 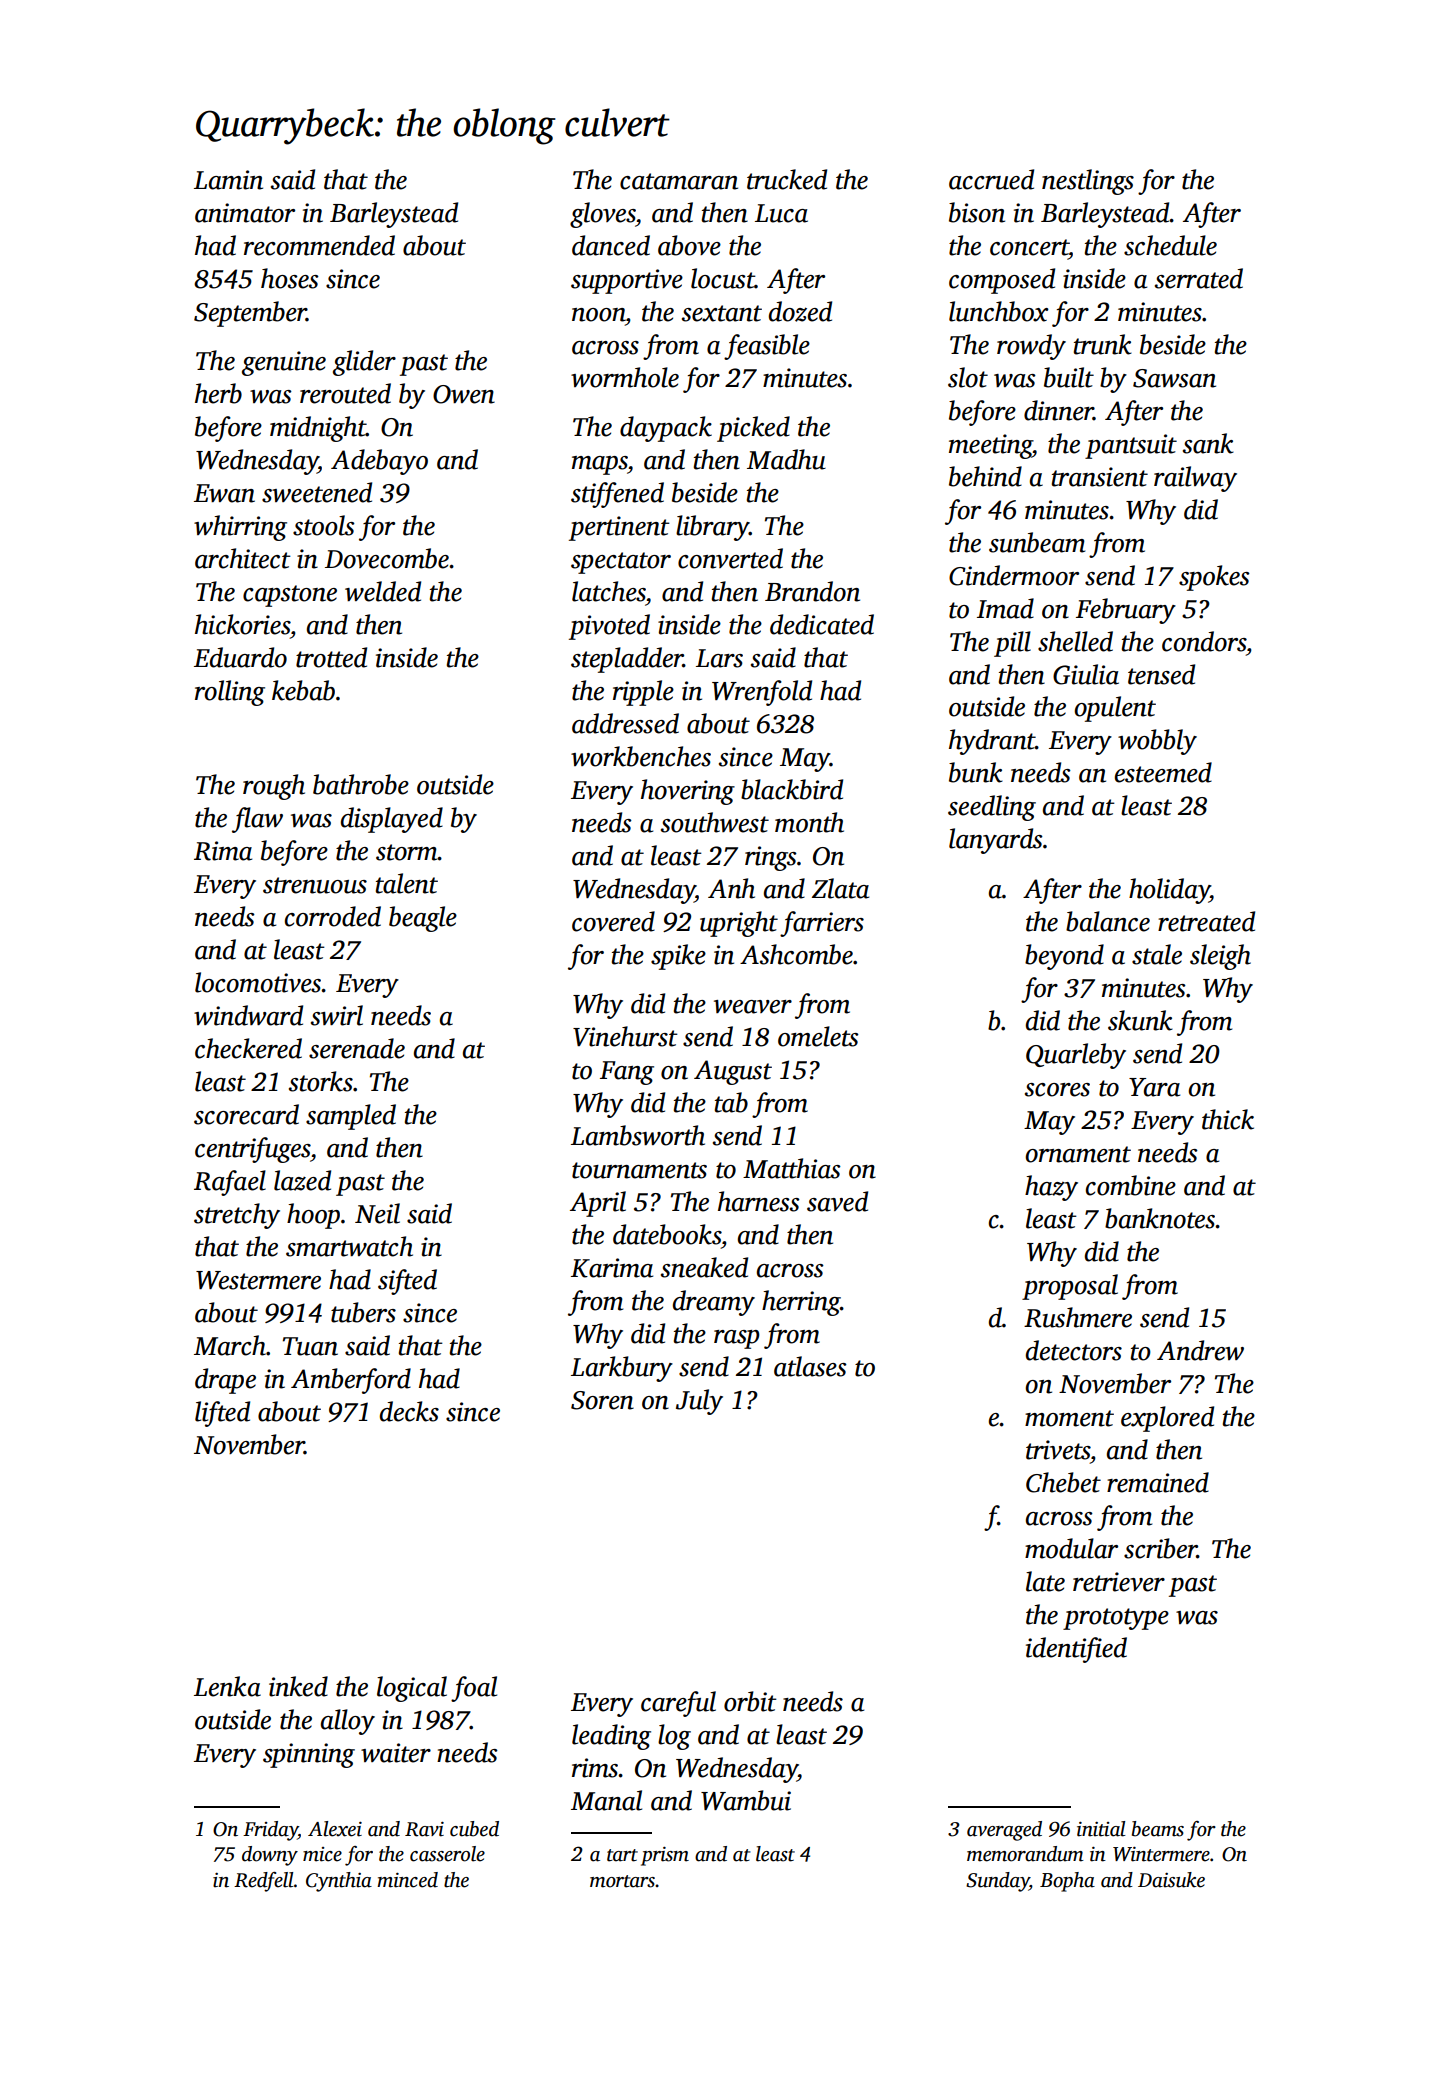 What do you see at coordinates (264, 1882) in the document?
I see `Redfell` at bounding box center [264, 1882].
